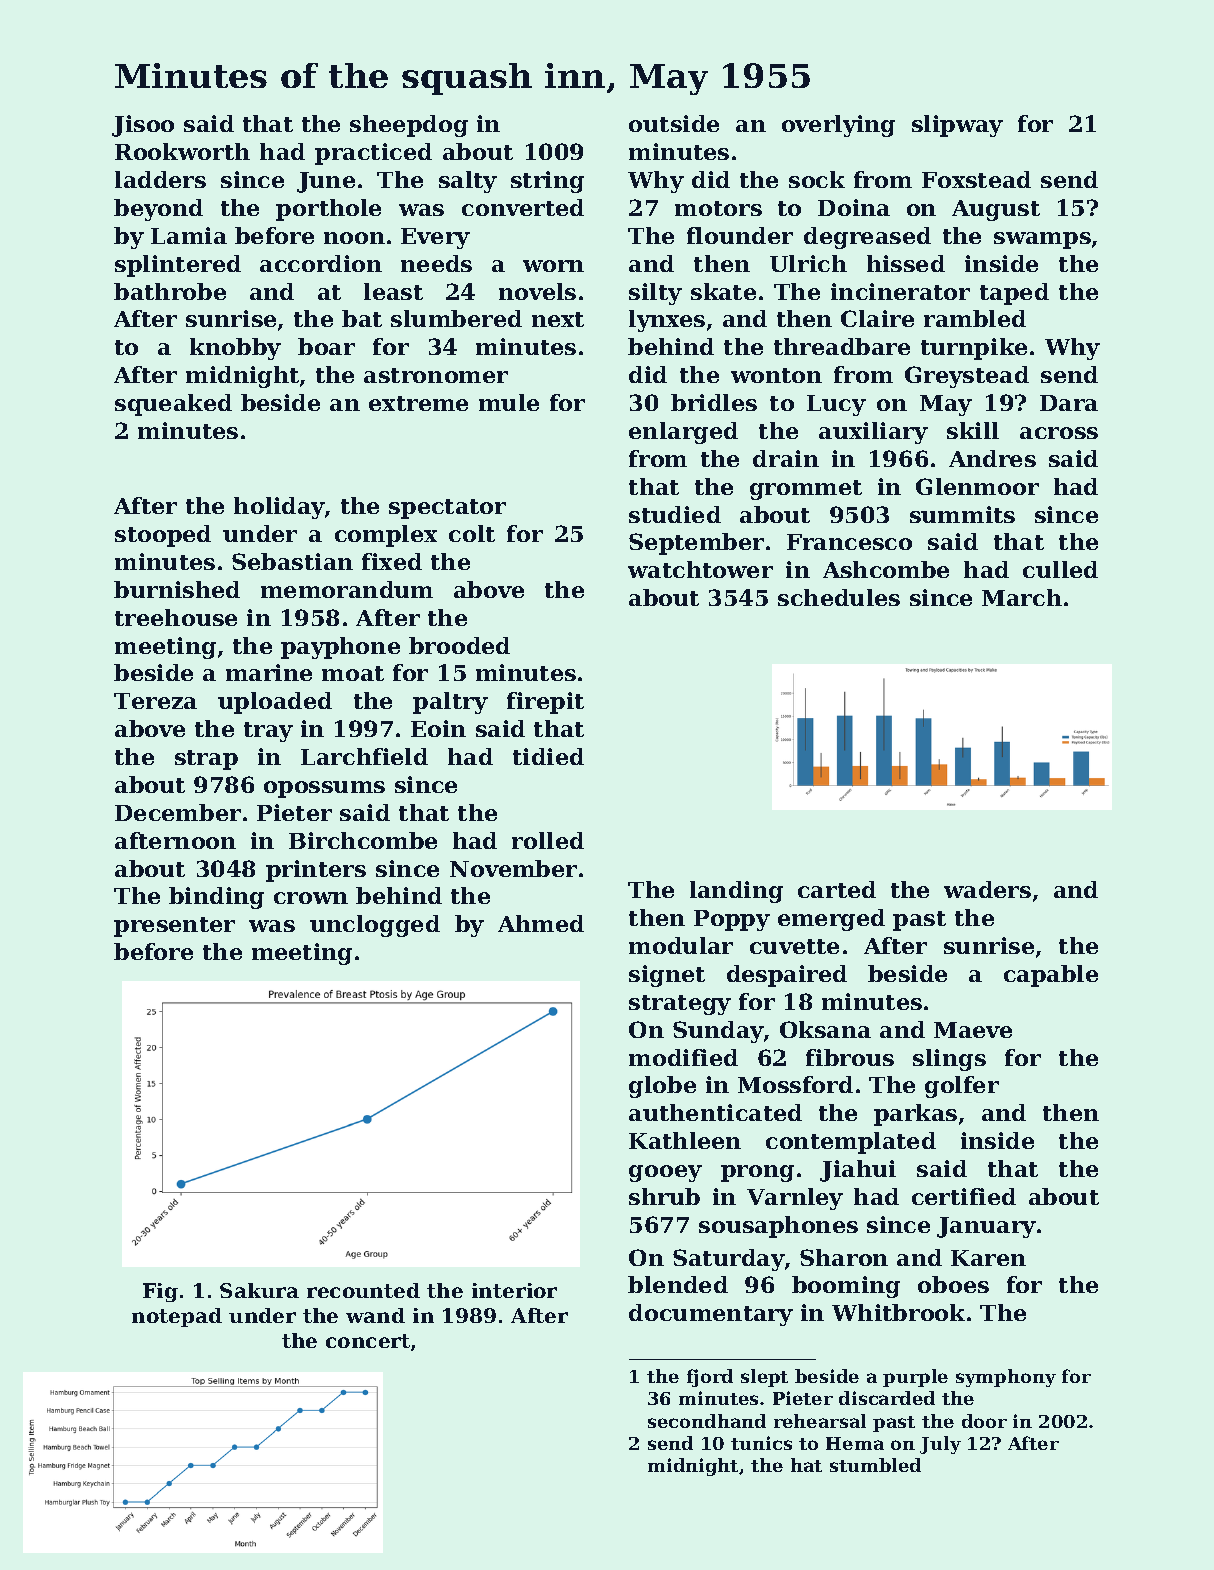 This page has width=1214, height=1570. I want to click on Rookworth, so click(182, 151).
